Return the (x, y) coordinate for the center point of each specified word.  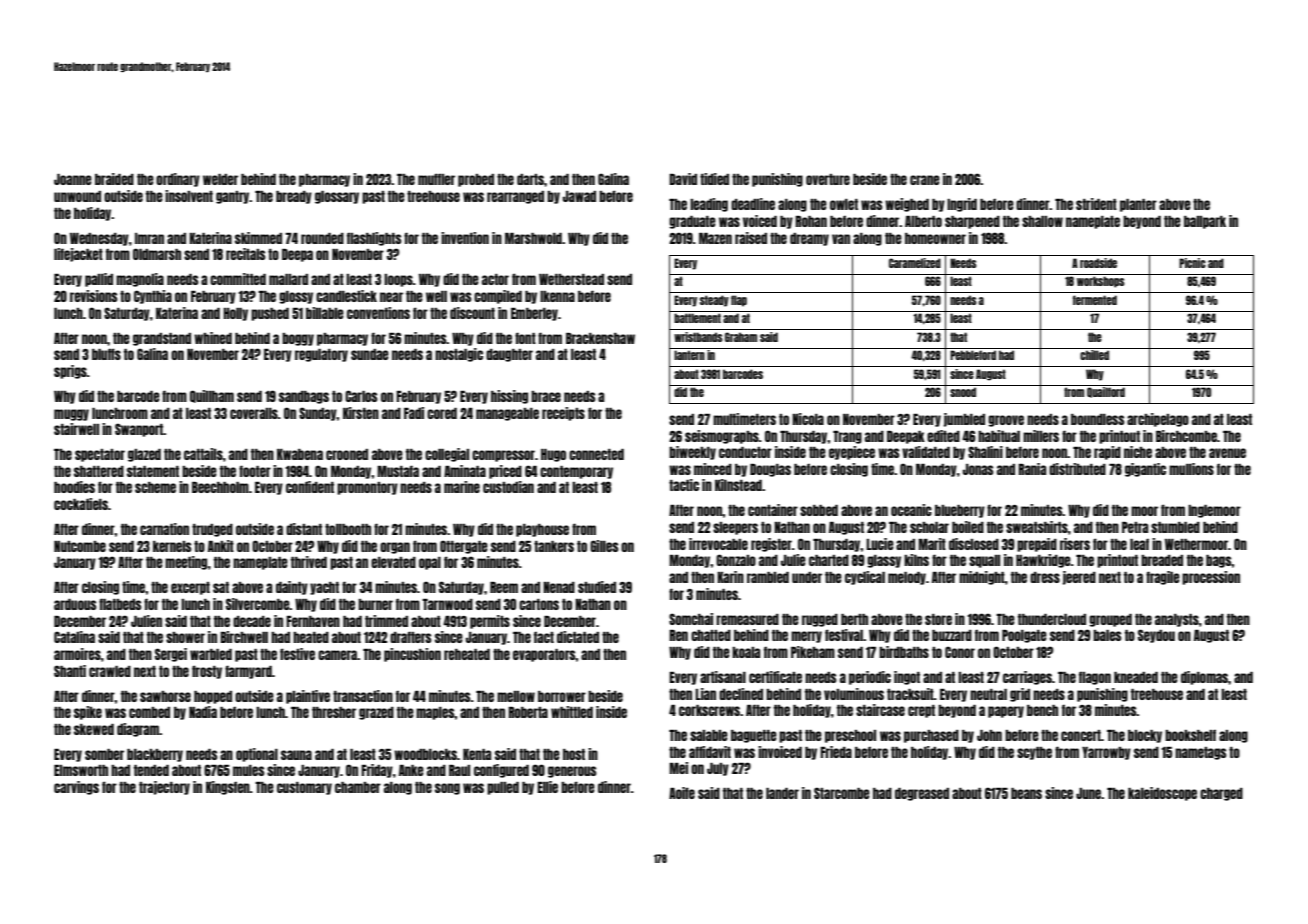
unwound (77, 196)
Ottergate (464, 547)
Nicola (808, 419)
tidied (714, 179)
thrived (309, 562)
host (574, 754)
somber (104, 754)
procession (1211, 578)
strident (1096, 204)
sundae (370, 354)
